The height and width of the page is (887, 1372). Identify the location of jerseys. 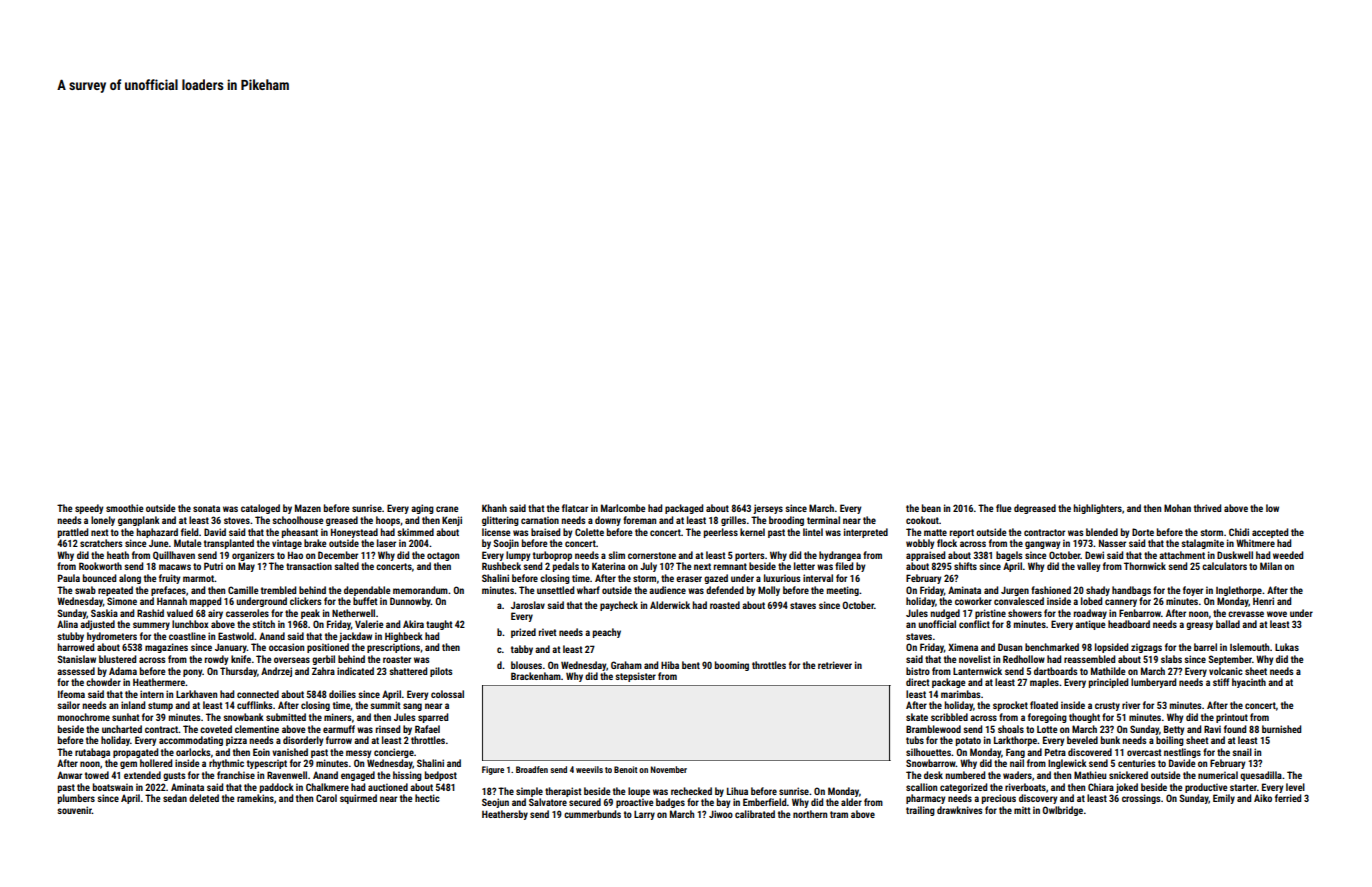
(768, 509).
